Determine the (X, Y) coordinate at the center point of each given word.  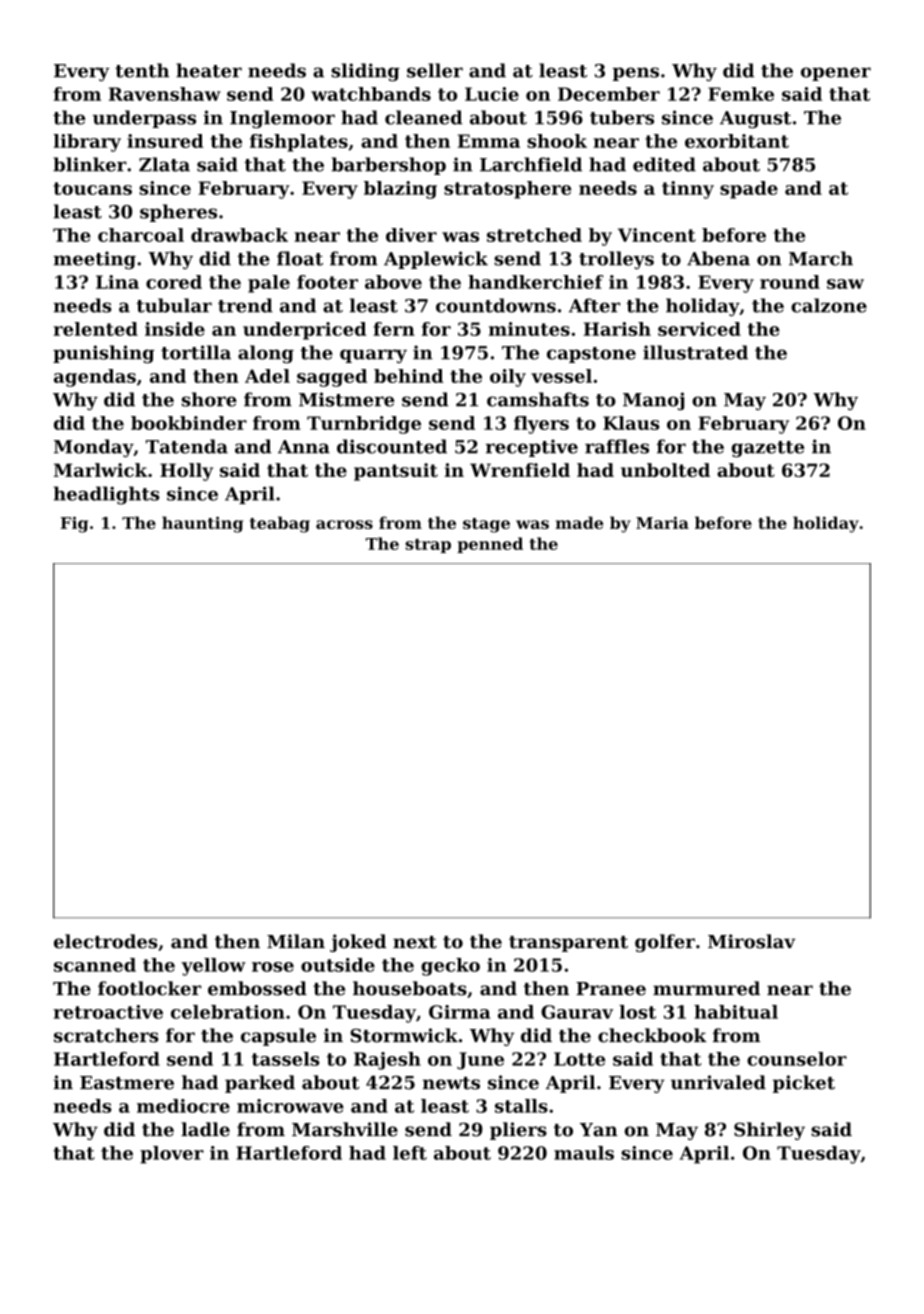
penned (490, 545)
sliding (365, 72)
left (410, 1153)
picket (804, 1084)
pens (636, 74)
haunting (202, 524)
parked (260, 1084)
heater (209, 70)
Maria (662, 522)
